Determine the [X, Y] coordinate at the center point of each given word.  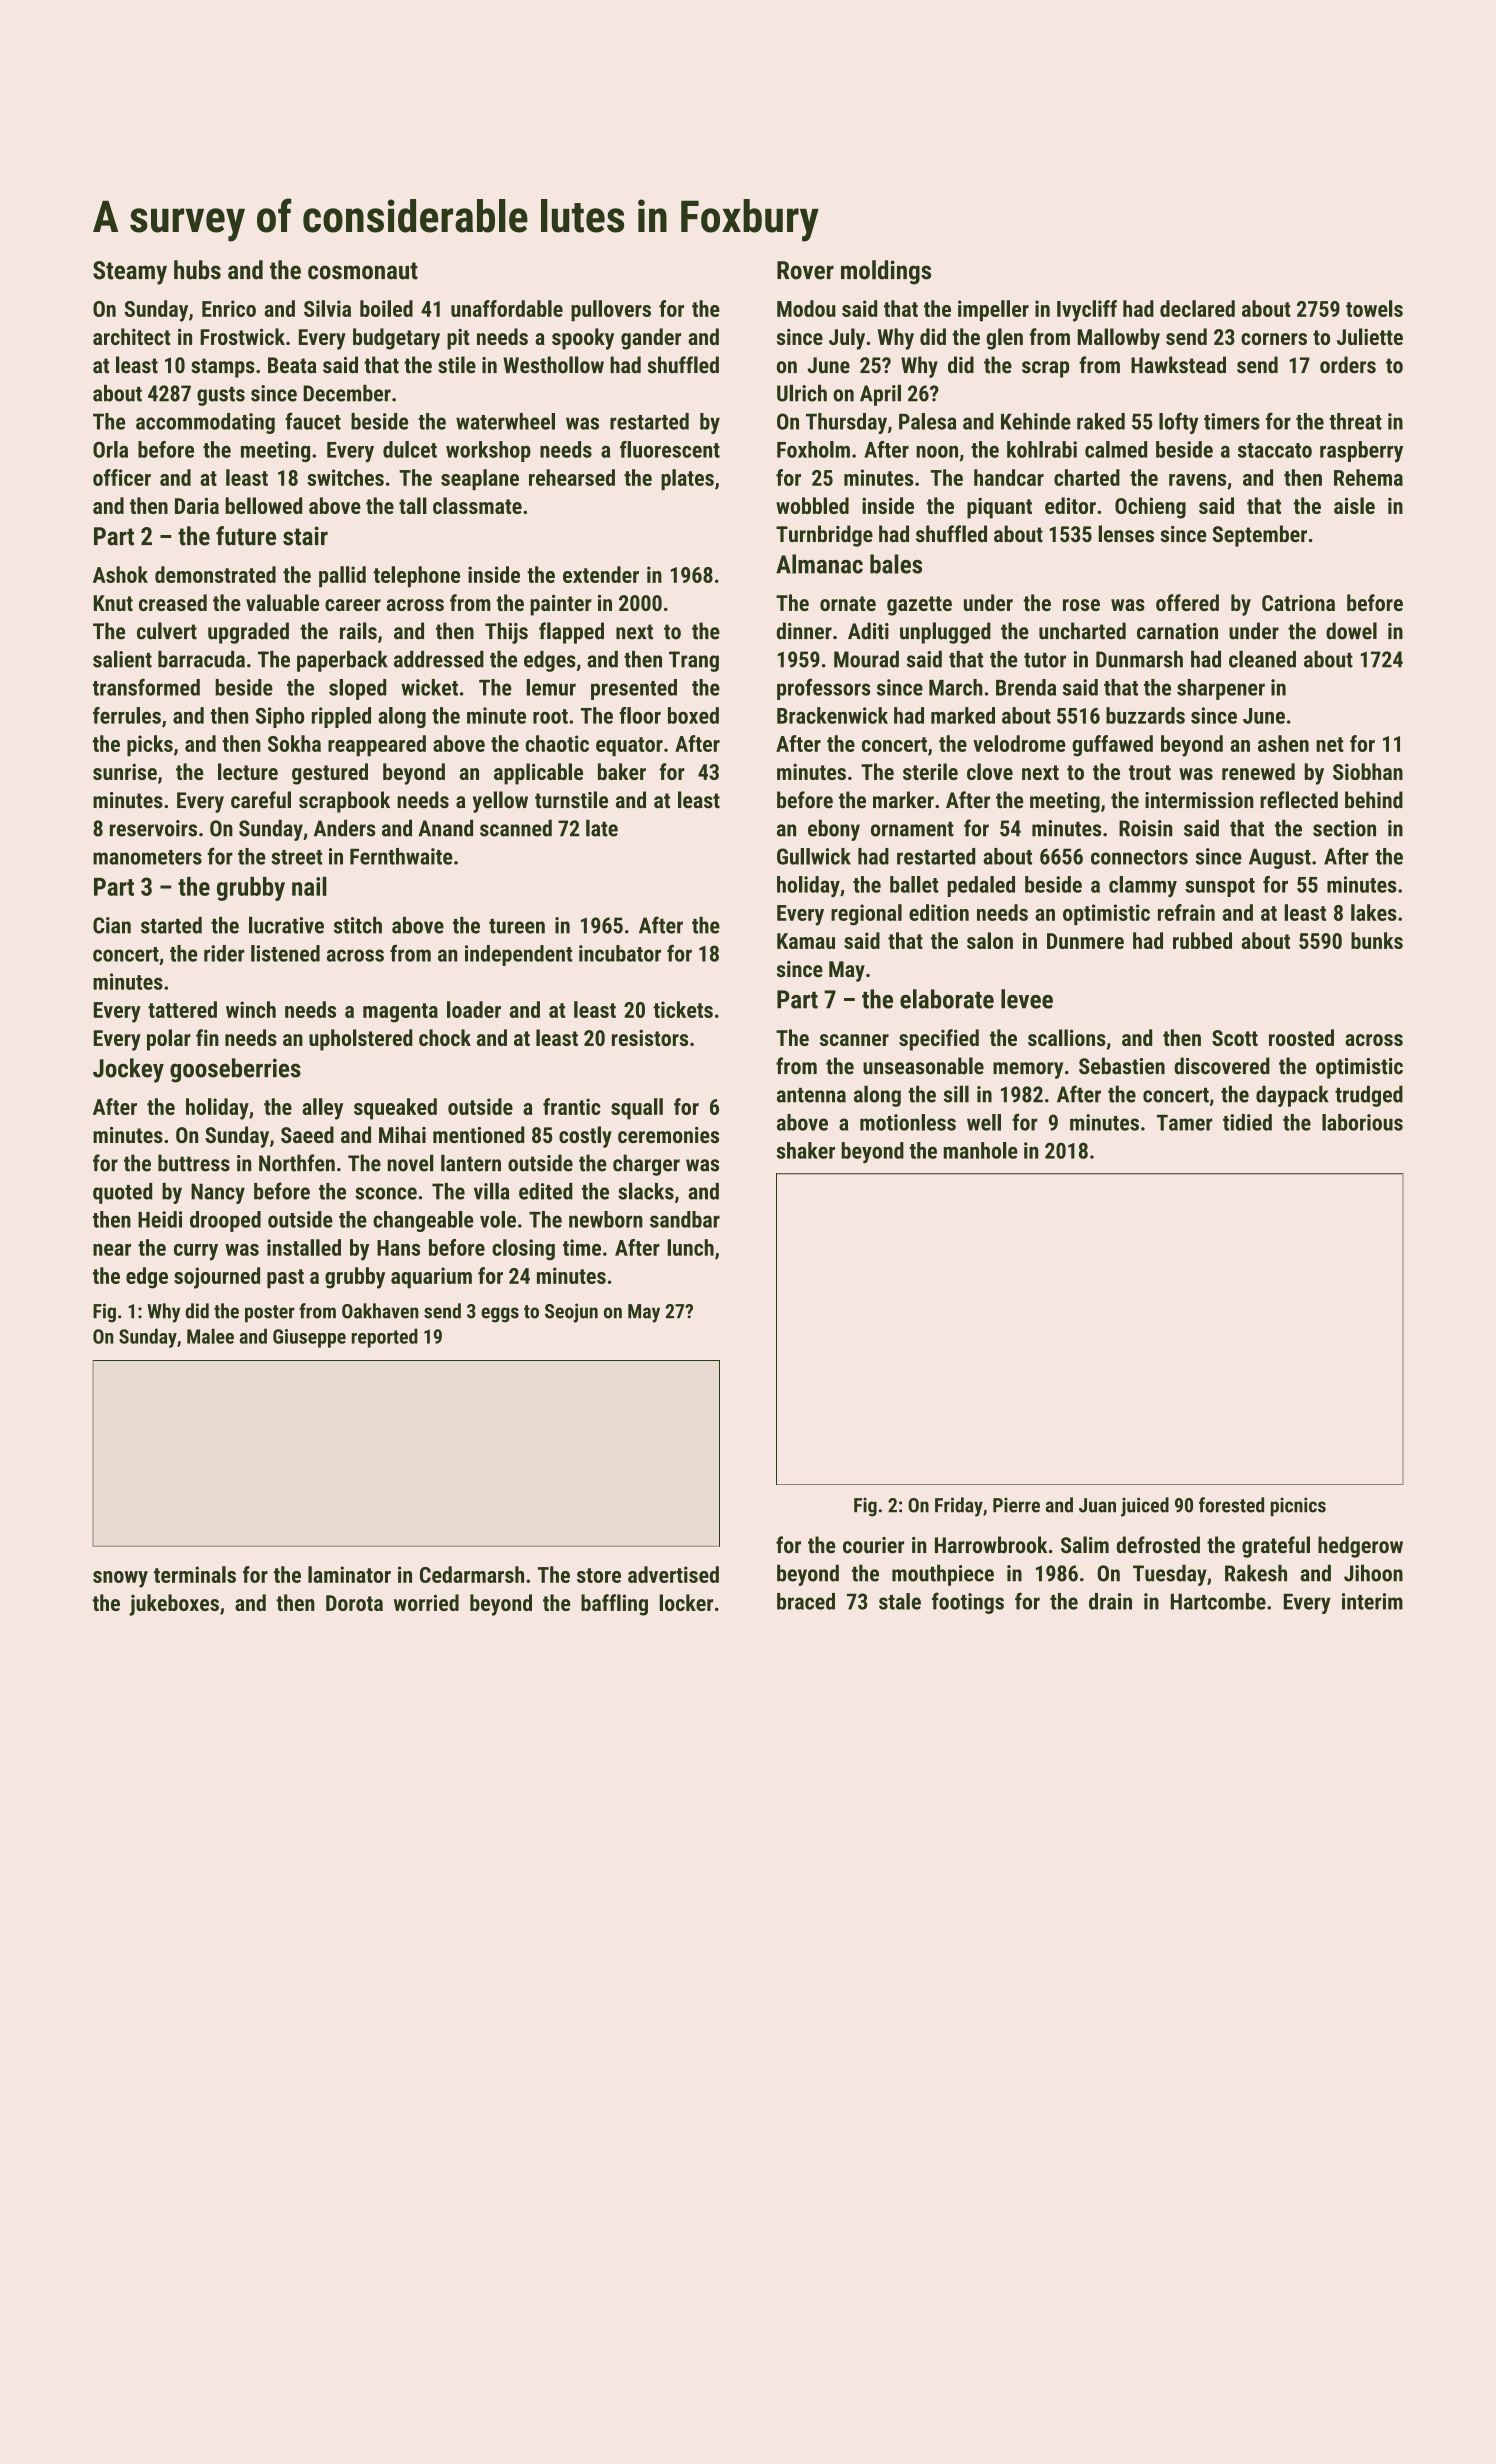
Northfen [297, 1163]
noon [937, 451]
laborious [1362, 1122]
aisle [1354, 505]
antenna [811, 1095]
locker [686, 1602]
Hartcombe [1218, 1601]
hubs [197, 270]
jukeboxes [174, 1605]
